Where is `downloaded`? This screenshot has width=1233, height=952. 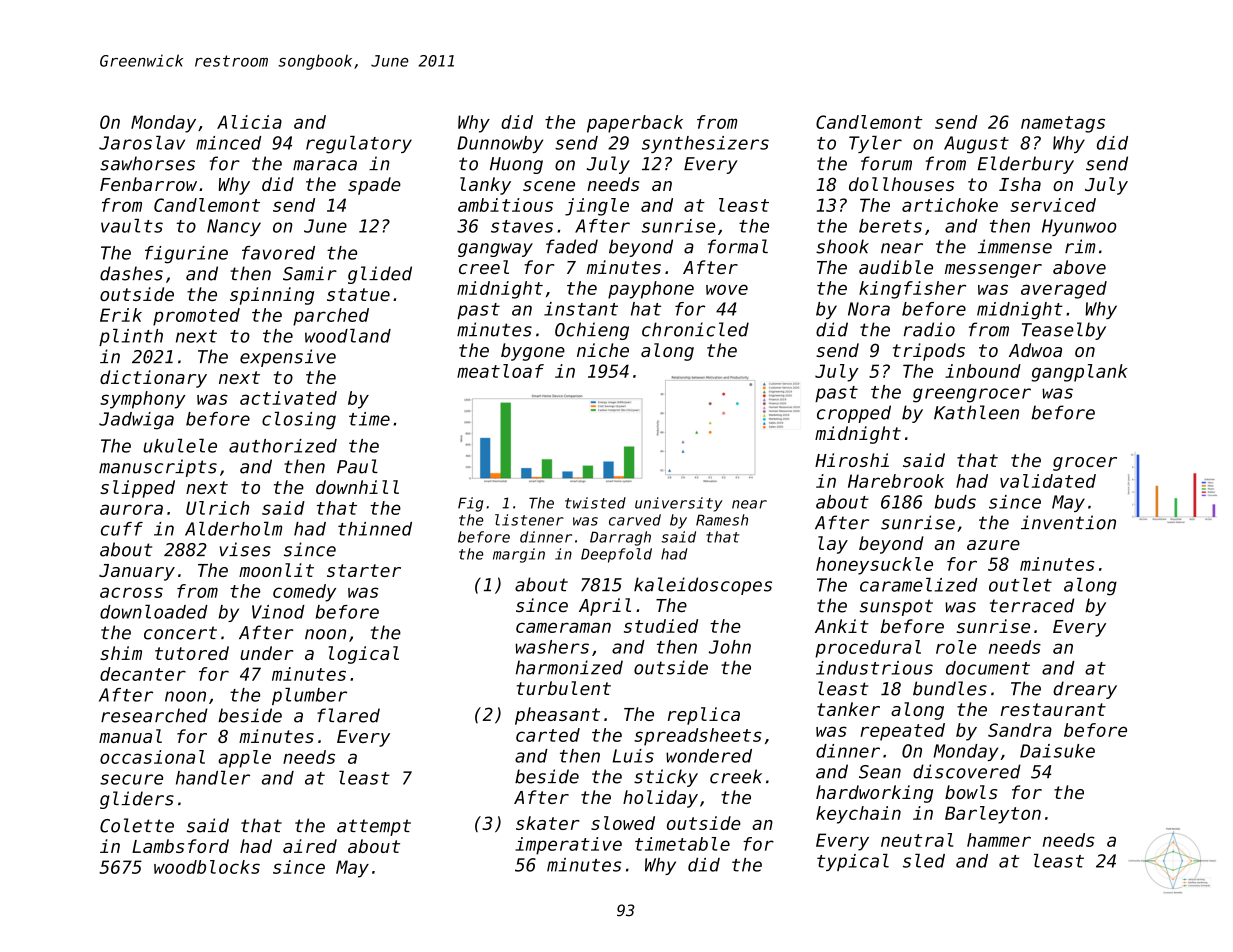 downloaded is located at coordinates (154, 611).
